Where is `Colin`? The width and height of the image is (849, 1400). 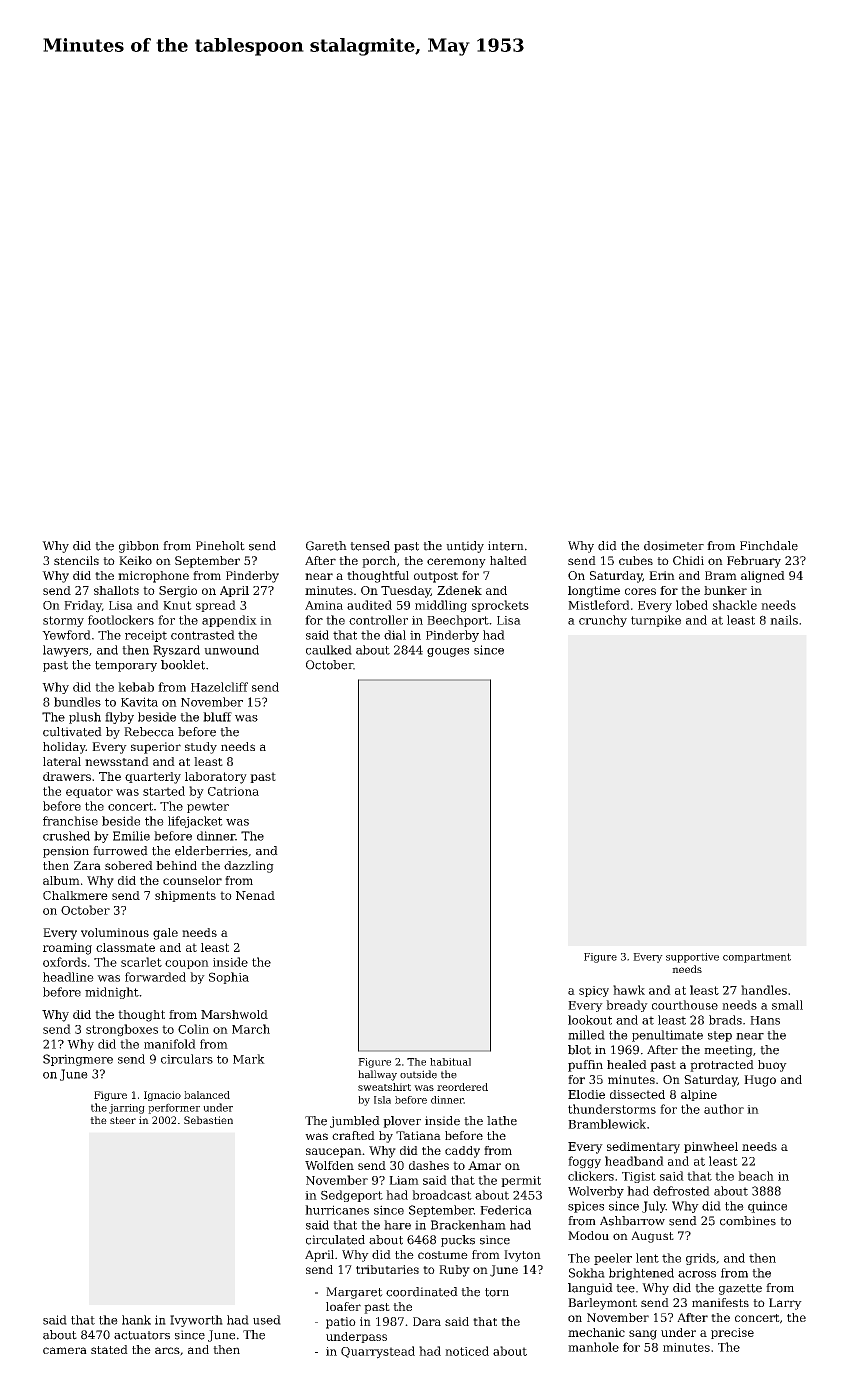
Colin is located at coordinates (193, 1029).
